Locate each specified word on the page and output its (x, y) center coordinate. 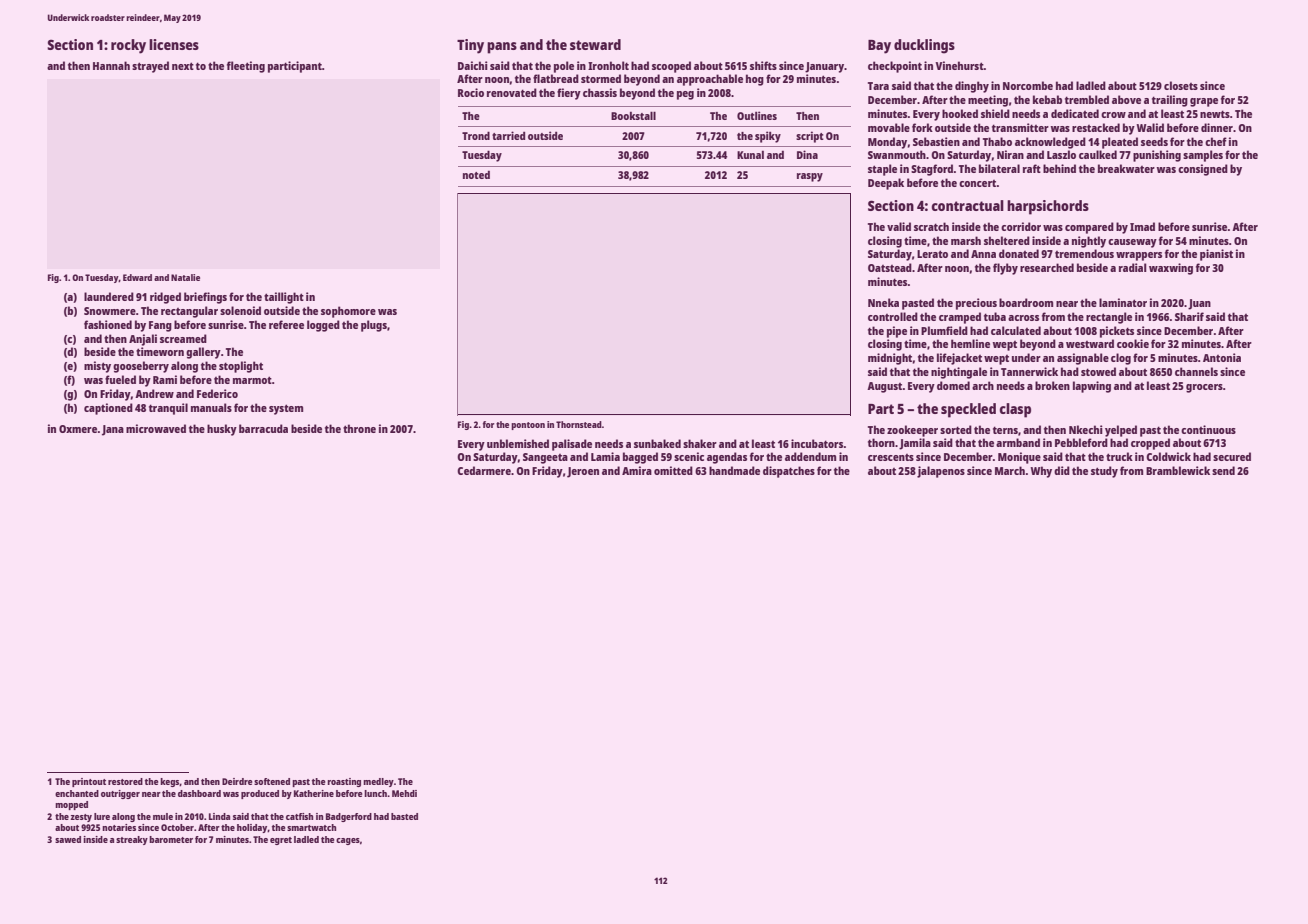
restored (125, 781)
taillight (284, 298)
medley (378, 782)
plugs (374, 326)
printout (89, 782)
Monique (1019, 458)
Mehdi (404, 793)
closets (1181, 85)
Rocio (471, 92)
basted (404, 816)
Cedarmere (484, 470)
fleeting (246, 67)
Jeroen (583, 472)
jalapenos (941, 472)
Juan (1199, 304)
